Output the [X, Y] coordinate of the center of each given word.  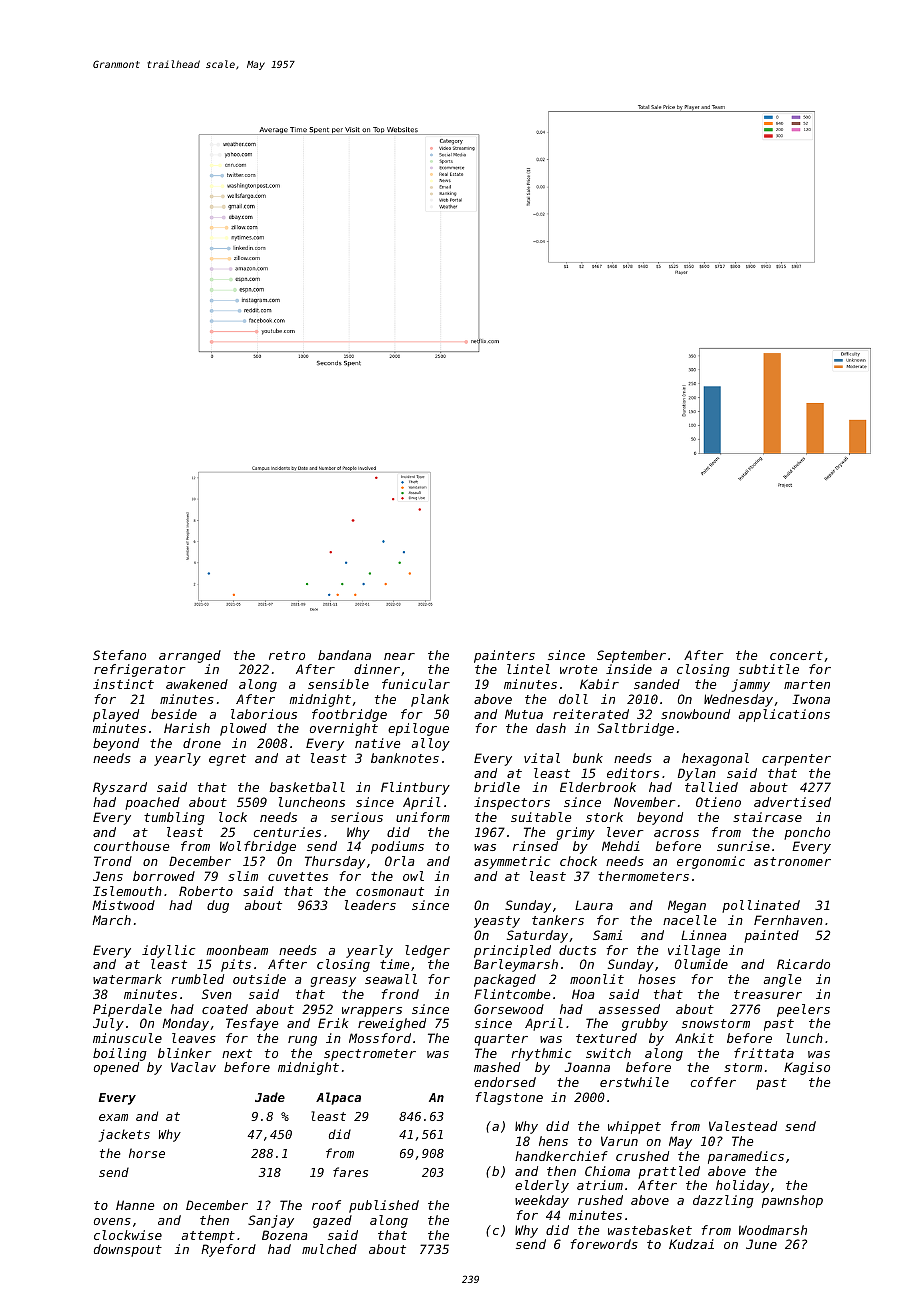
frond [400, 994]
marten [807, 684]
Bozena [284, 1235]
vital [542, 758]
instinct [123, 684]
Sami [607, 935]
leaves [194, 1038]
